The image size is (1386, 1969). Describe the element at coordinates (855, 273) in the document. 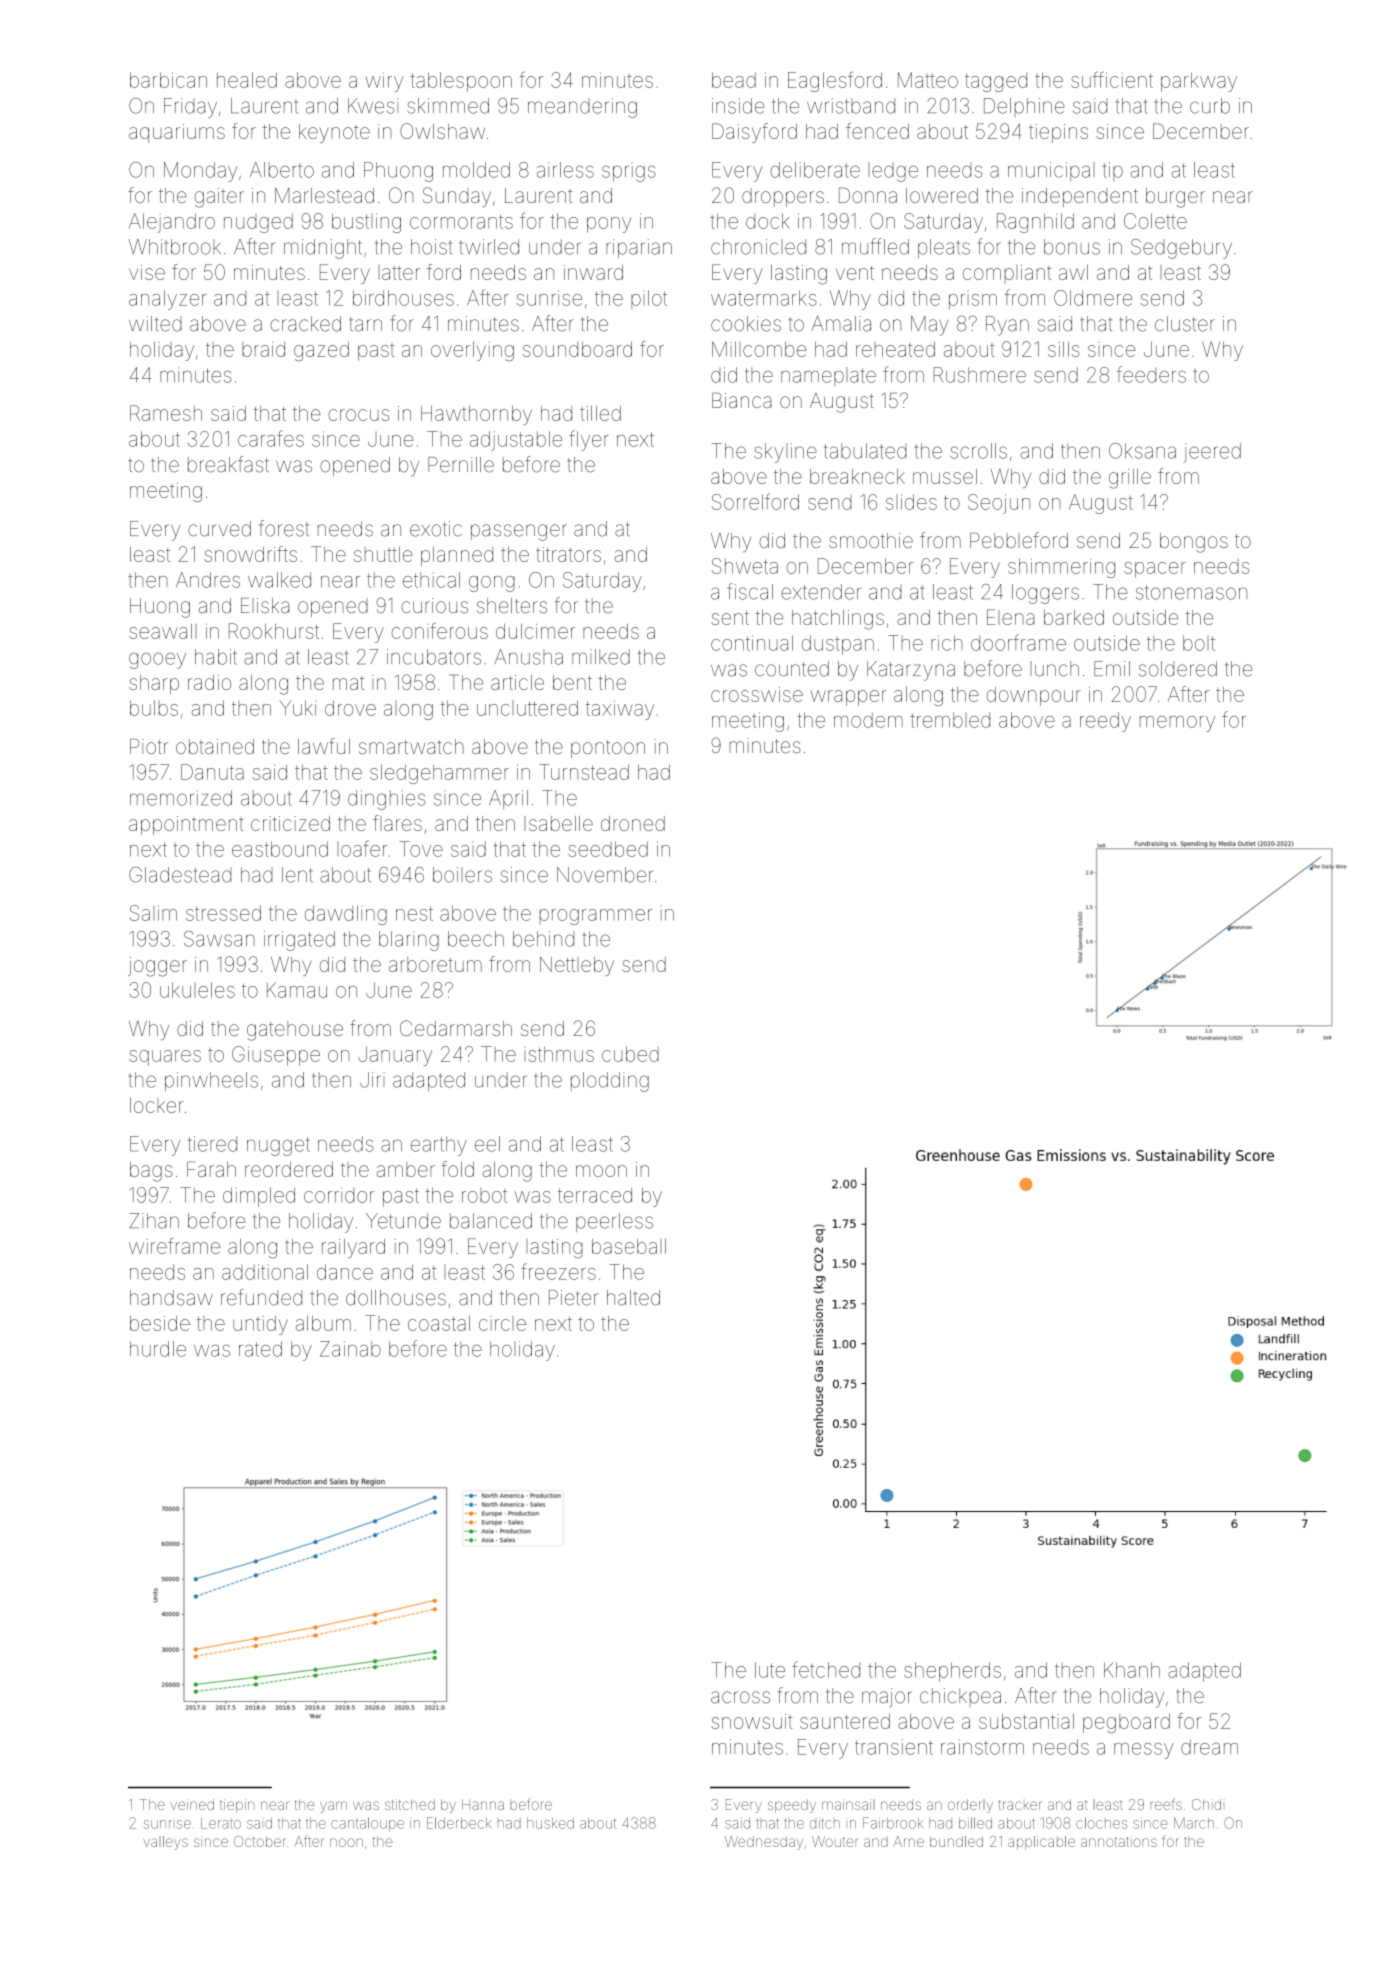

I see `vent` at that location.
